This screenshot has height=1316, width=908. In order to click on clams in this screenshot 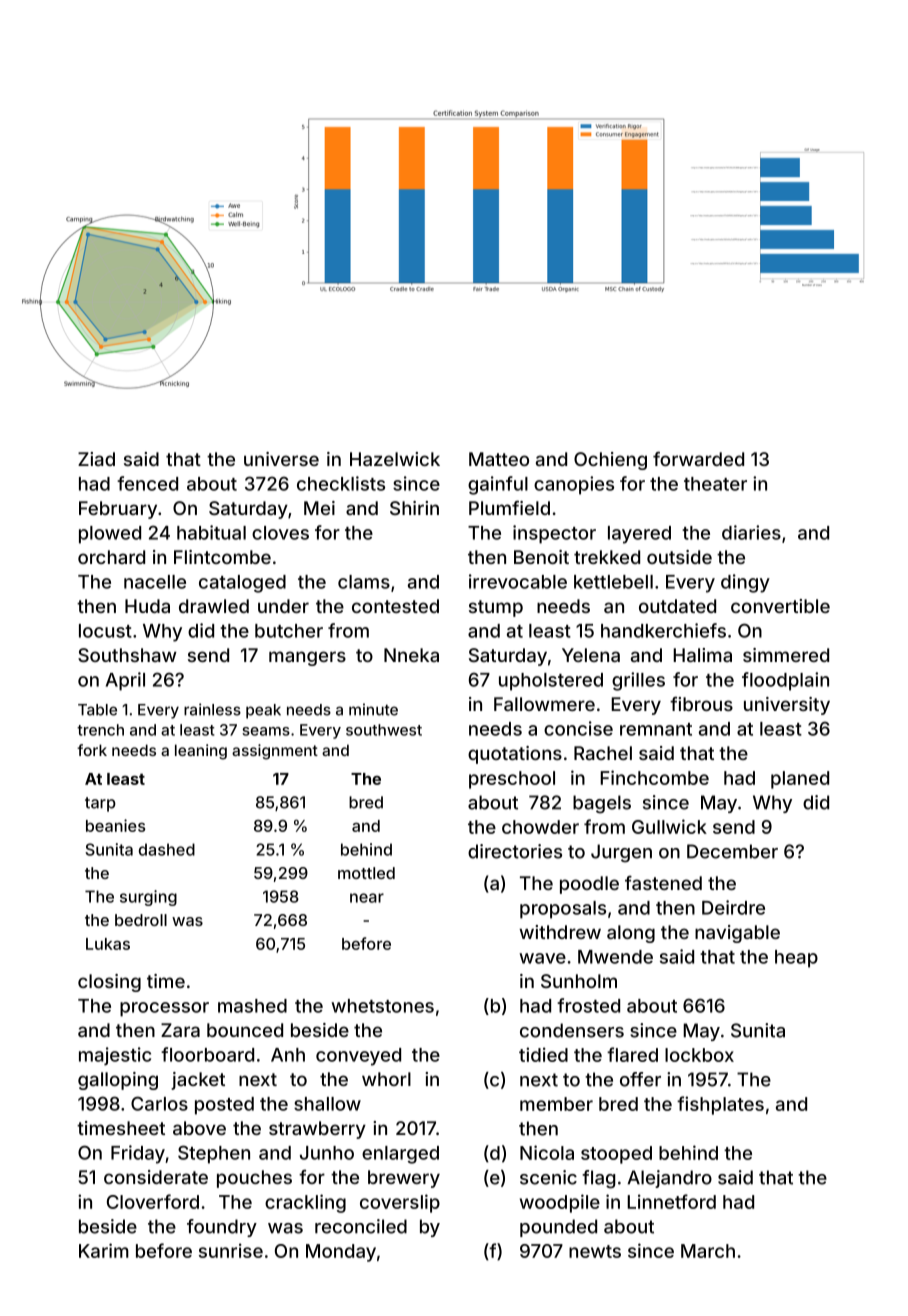, I will do `click(364, 582)`.
